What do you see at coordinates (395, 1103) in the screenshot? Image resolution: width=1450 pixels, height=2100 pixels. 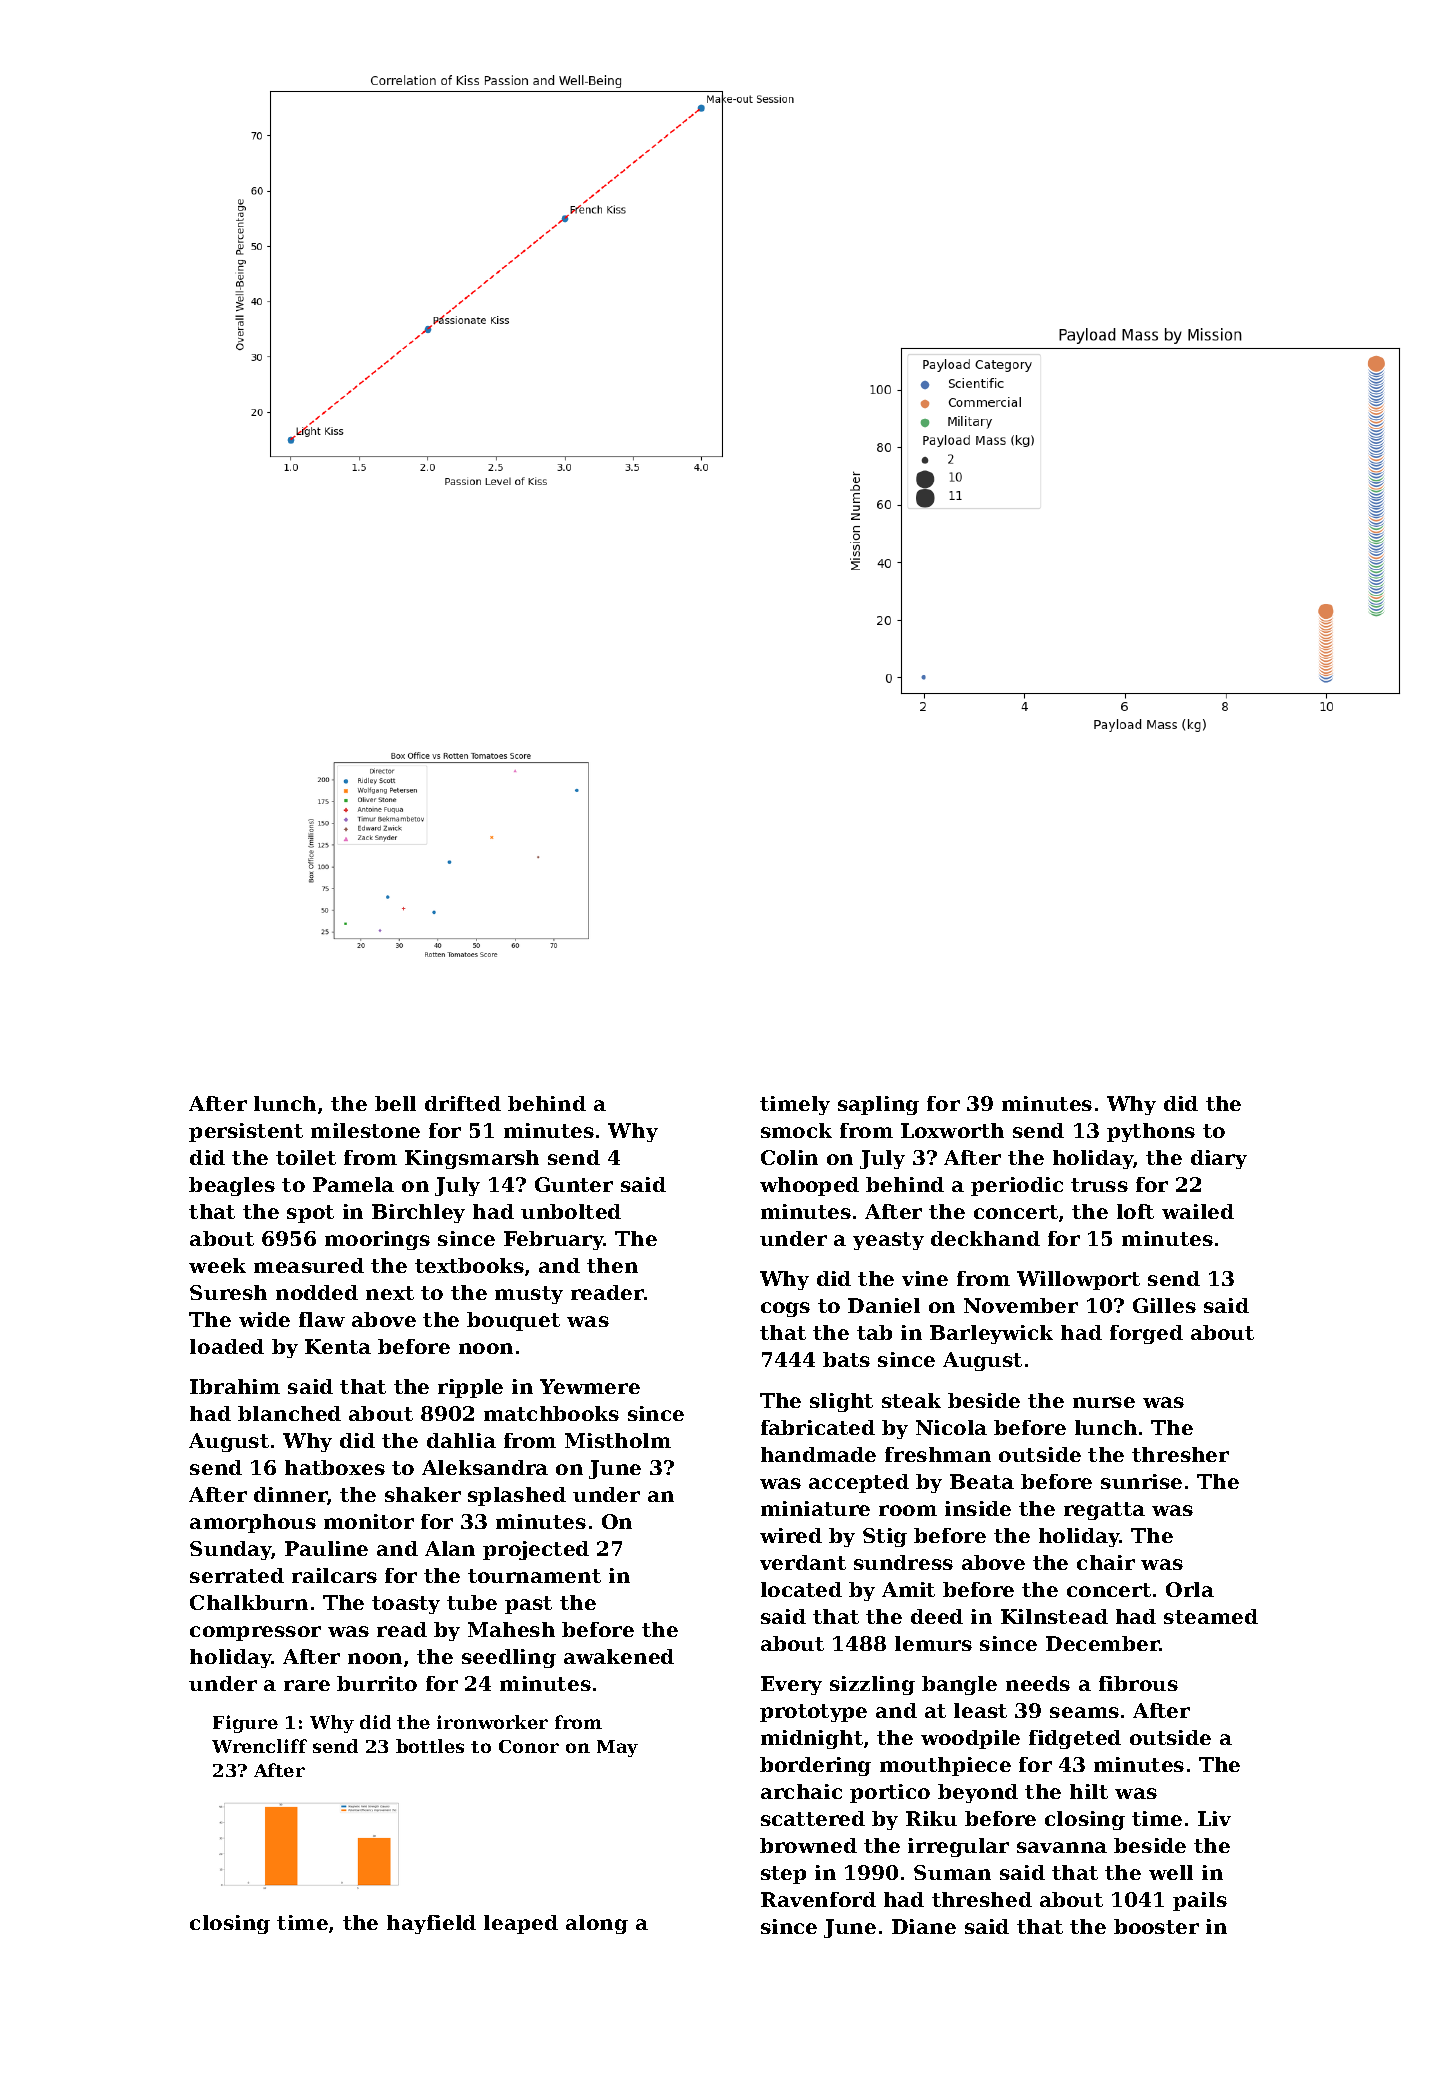 I see `bell` at bounding box center [395, 1103].
